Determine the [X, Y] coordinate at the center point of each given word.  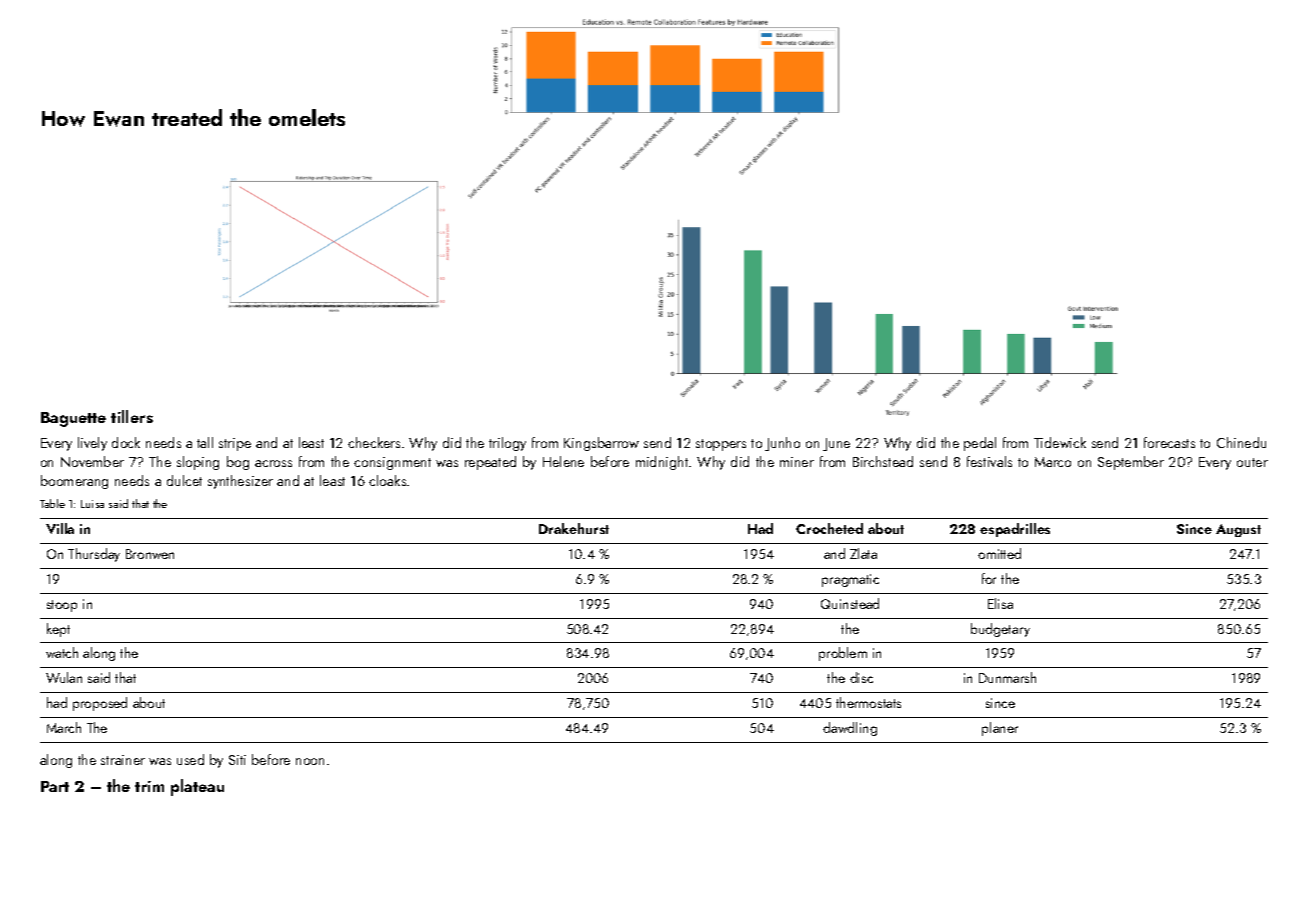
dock [126, 442]
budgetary [1000, 630]
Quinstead [850, 603]
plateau [197, 787]
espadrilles [1015, 530]
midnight [662, 463]
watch [62, 652]
